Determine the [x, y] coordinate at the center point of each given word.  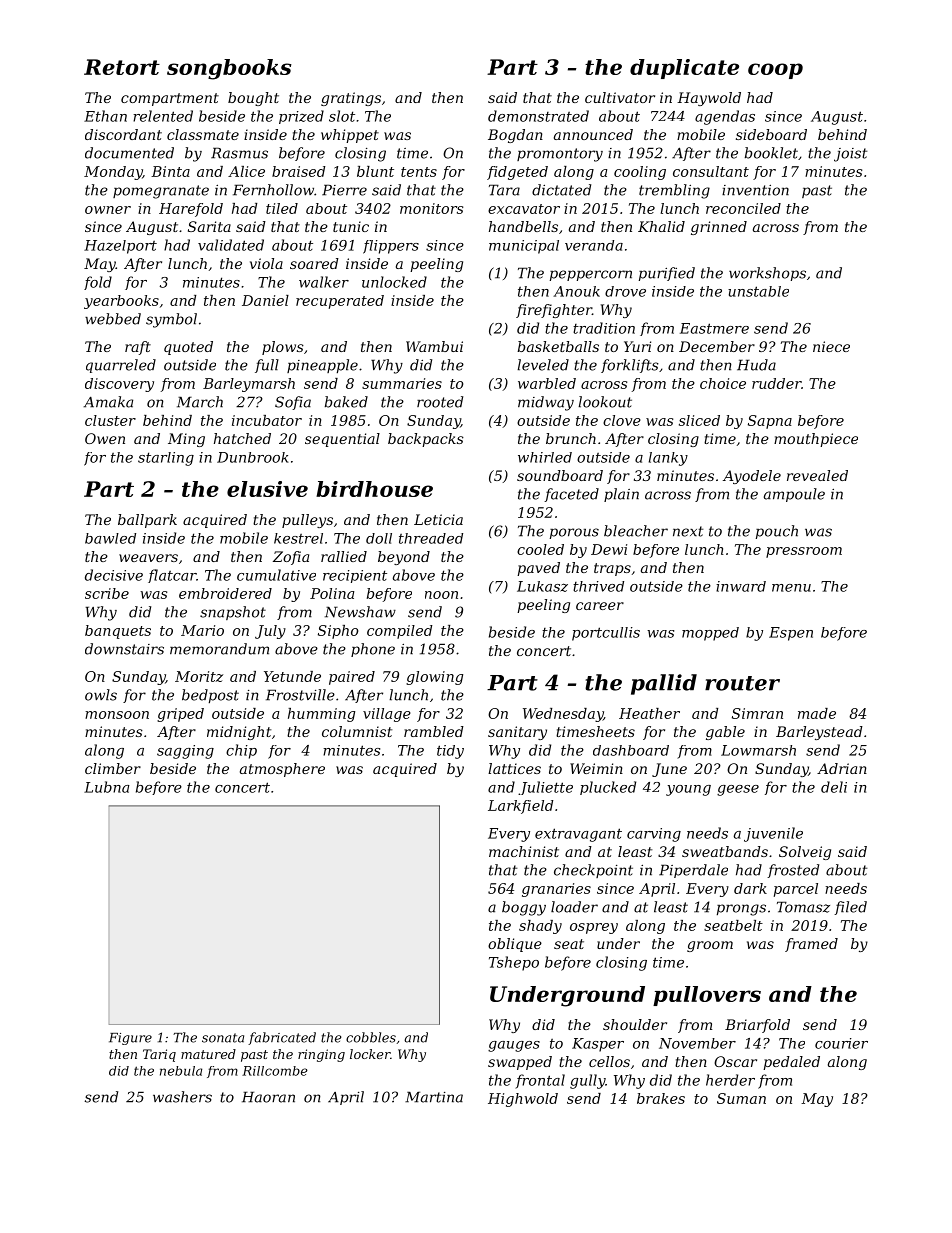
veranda [594, 245]
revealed [817, 475]
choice [723, 383]
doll [379, 538]
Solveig [805, 853]
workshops [767, 274]
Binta [170, 171]
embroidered [225, 593]
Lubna [107, 787]
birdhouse [374, 489]
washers [182, 1097]
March [200, 402]
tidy [450, 752]
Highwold [523, 1100]
